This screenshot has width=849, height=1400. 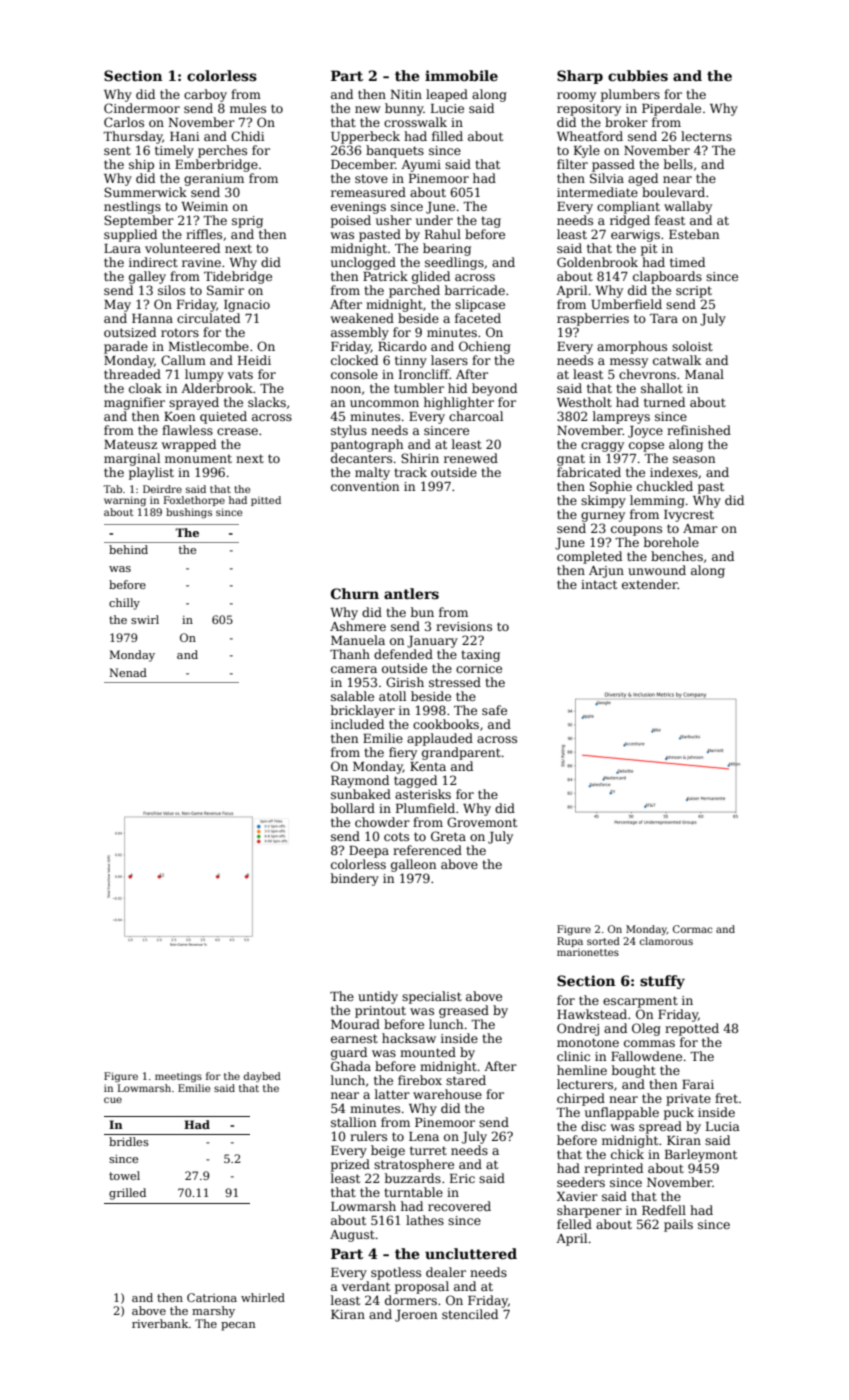 What do you see at coordinates (678, 164) in the screenshot?
I see `bells` at bounding box center [678, 164].
